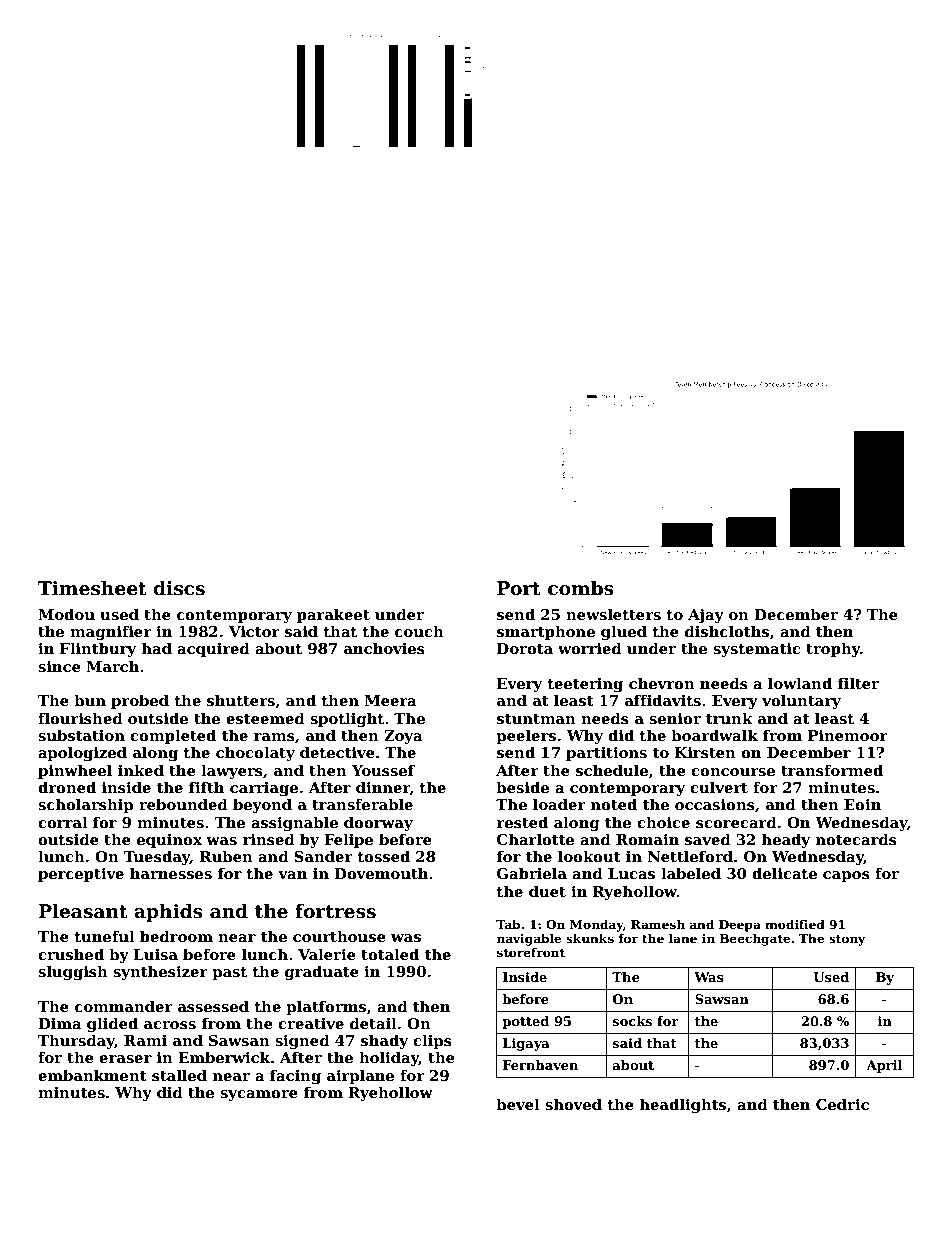 The image size is (952, 1233). Describe the element at coordinates (729, 718) in the page. I see `trunk` at that location.
